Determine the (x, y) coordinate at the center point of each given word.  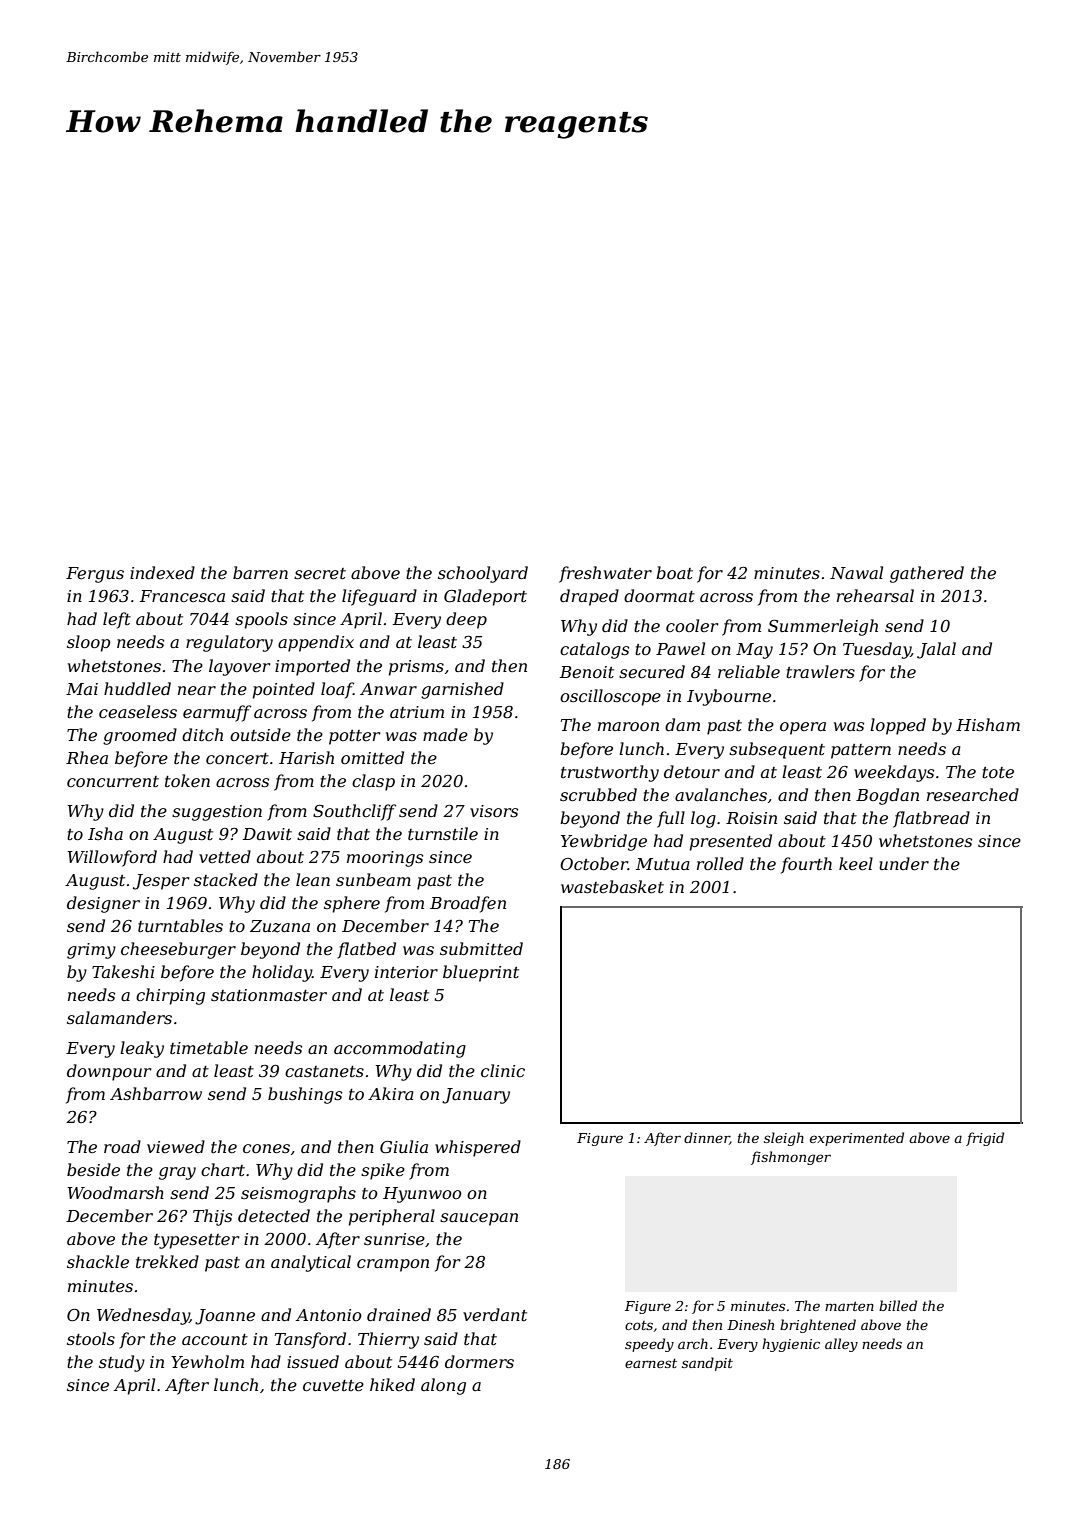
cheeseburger (178, 950)
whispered (478, 1148)
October (594, 863)
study (122, 1363)
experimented (857, 1139)
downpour (109, 1072)
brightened (818, 1326)
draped (589, 597)
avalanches (721, 794)
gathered (927, 574)
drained (399, 1314)
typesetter (196, 1241)
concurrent (113, 781)
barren (260, 572)
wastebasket (612, 886)
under (904, 863)
